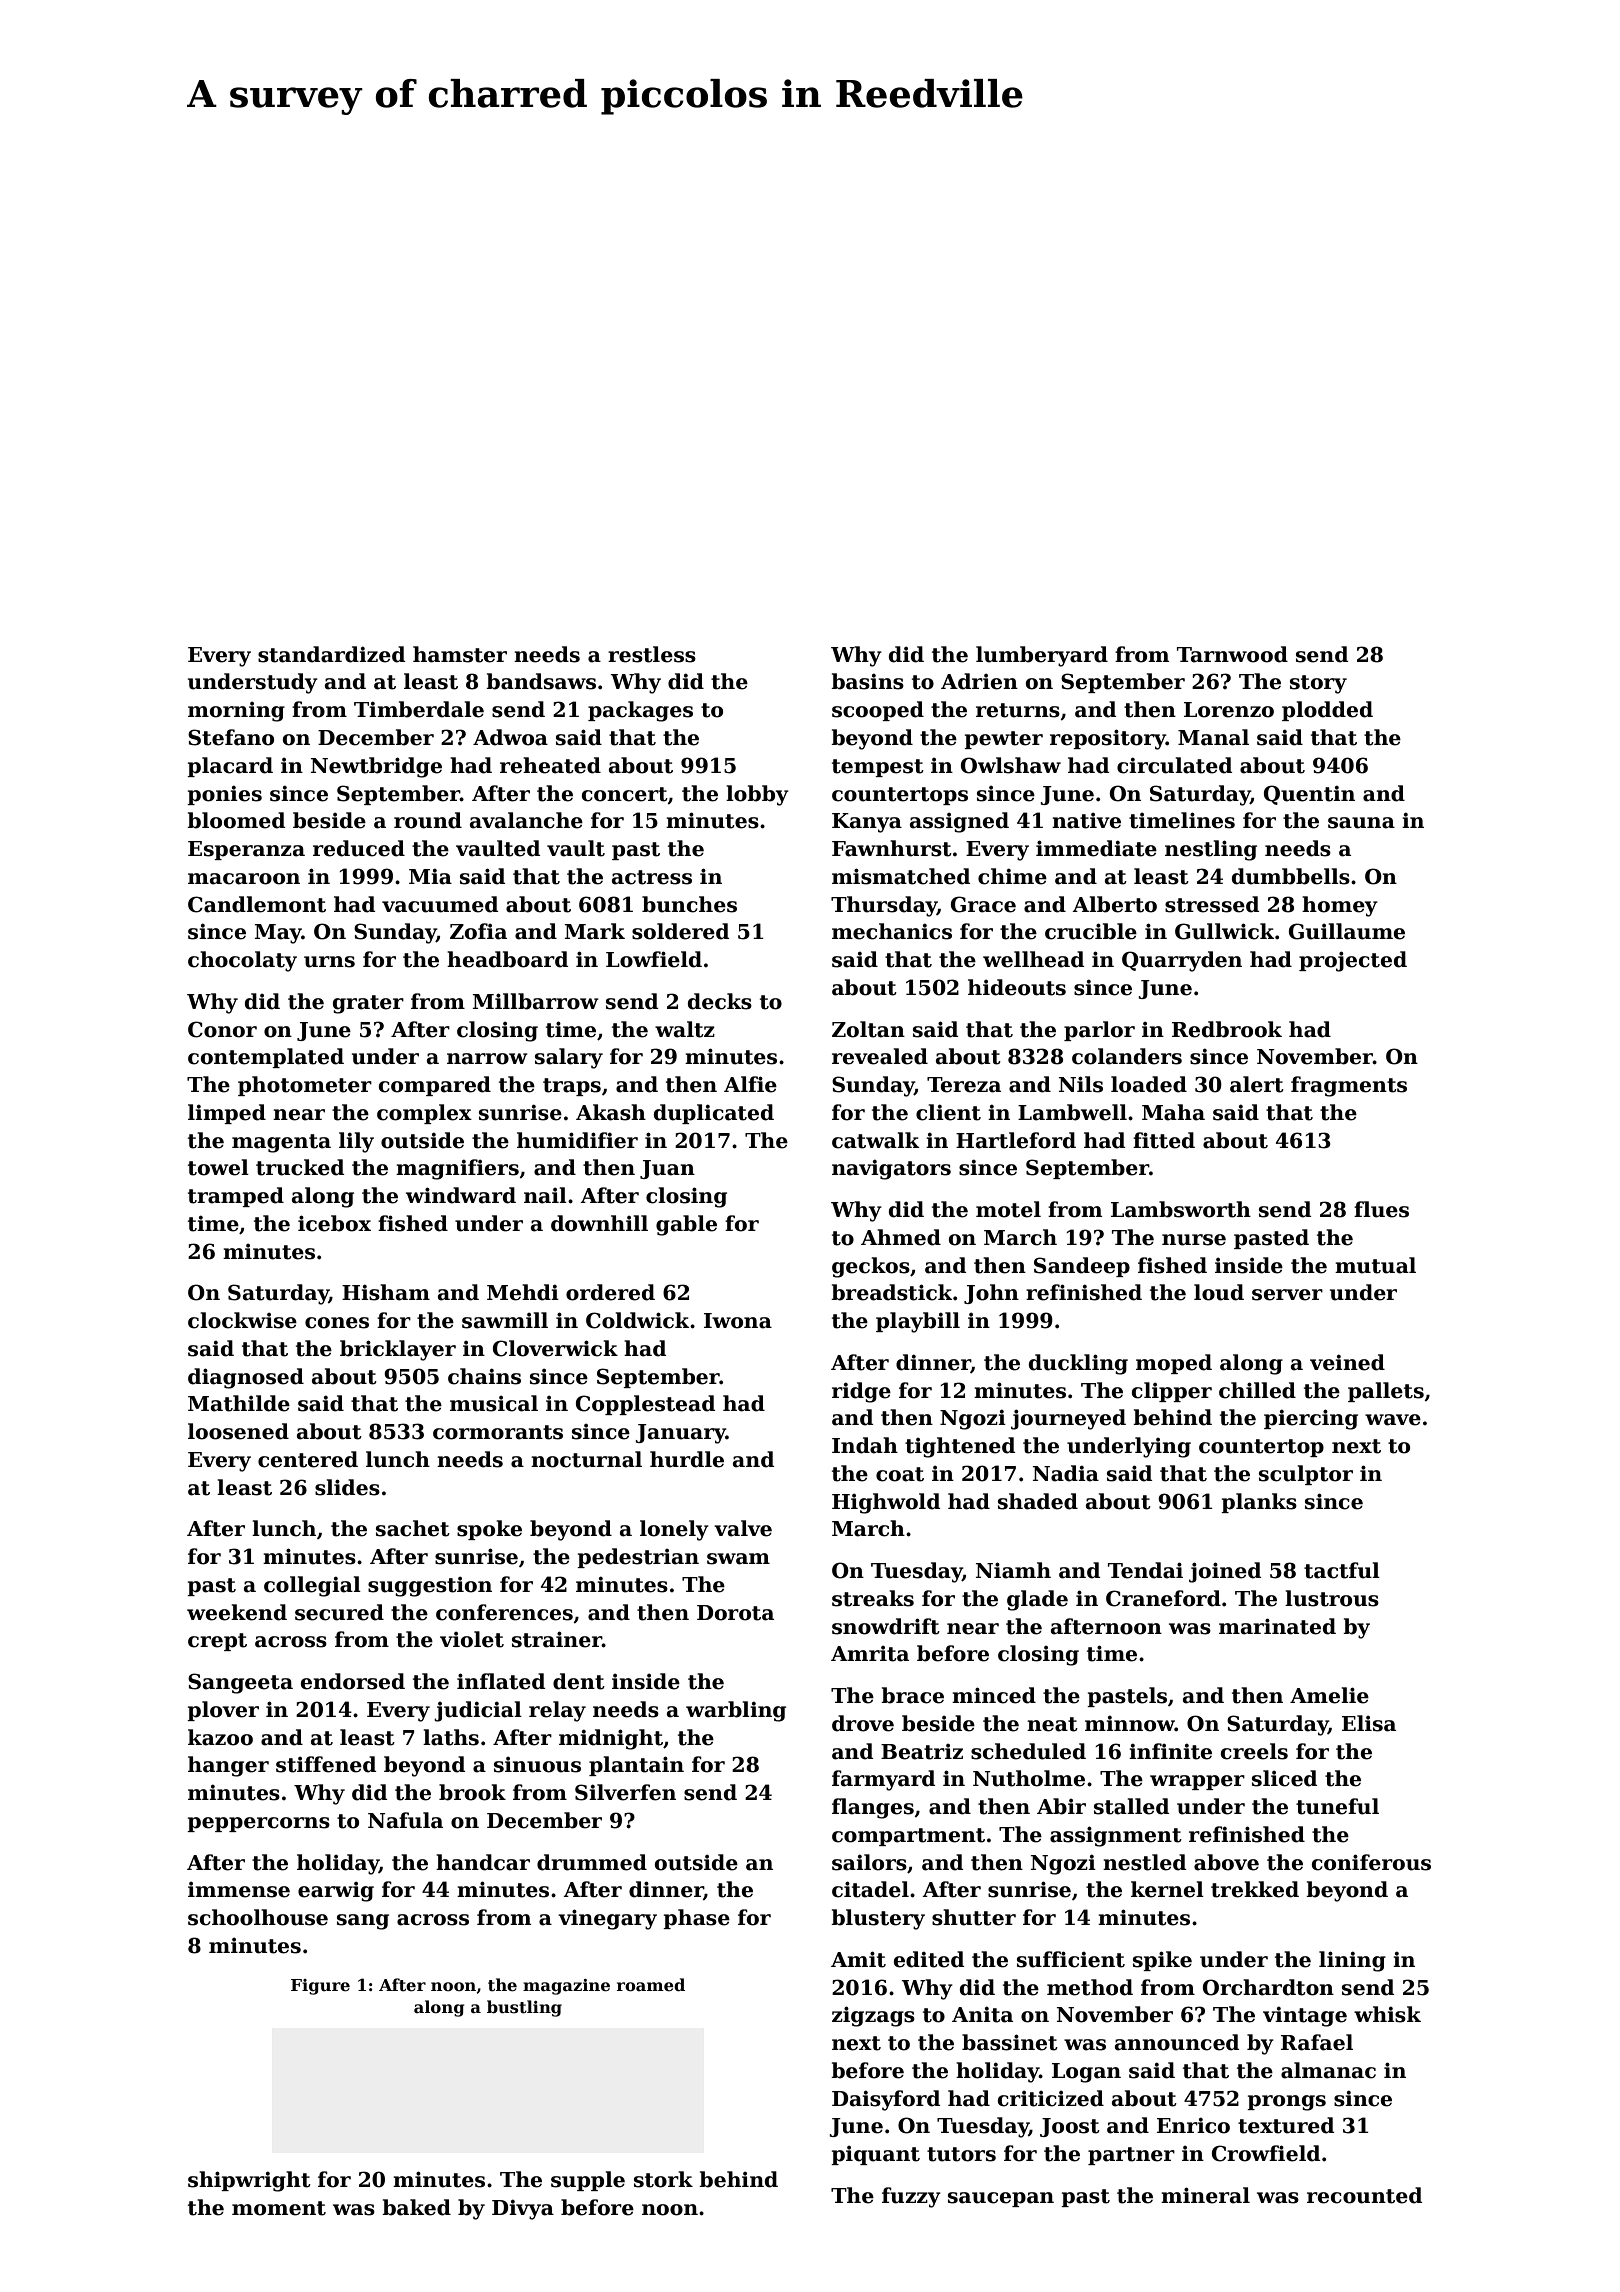 This document has width=1620, height=2292. Describe the element at coordinates (1284, 1778) in the document. I see `sliced` at that location.
